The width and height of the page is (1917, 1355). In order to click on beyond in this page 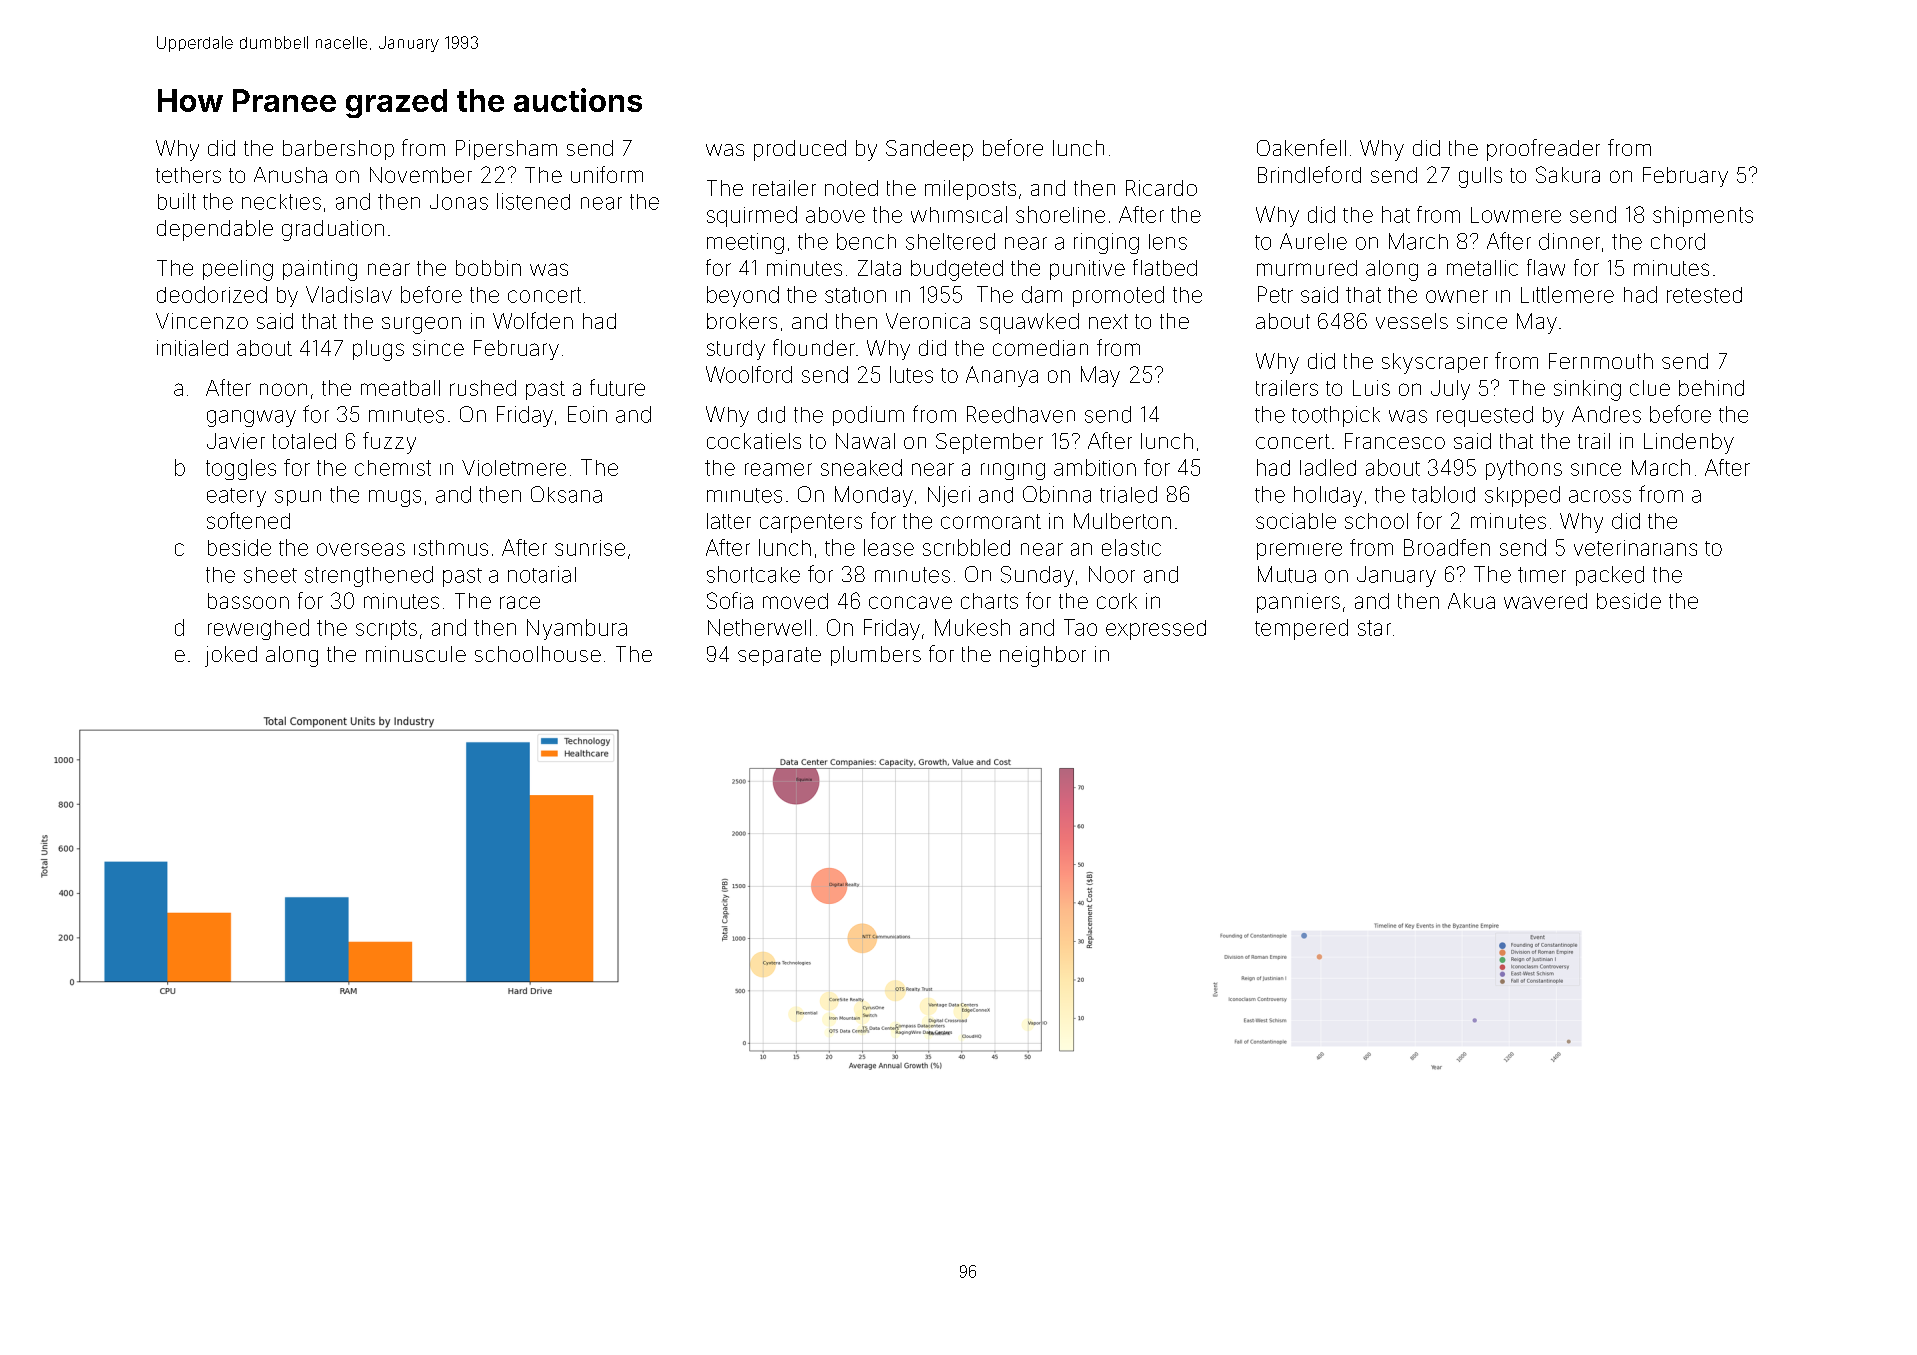, I will do `click(743, 296)`.
